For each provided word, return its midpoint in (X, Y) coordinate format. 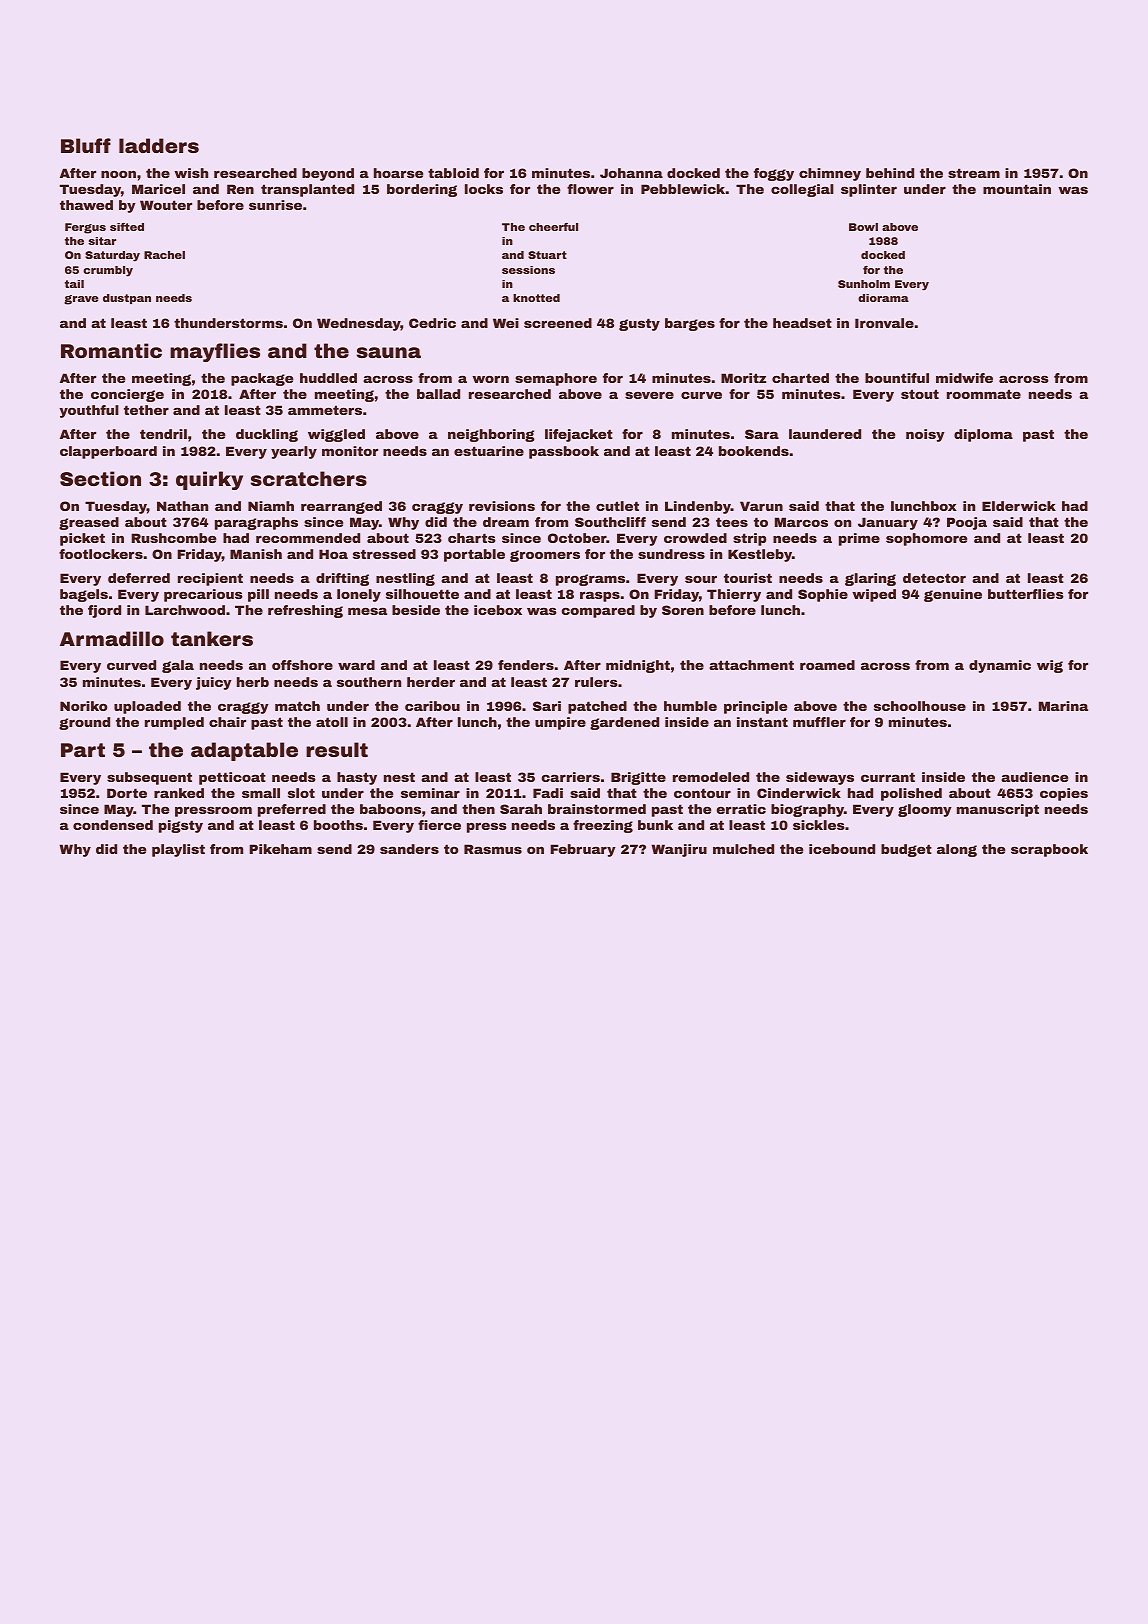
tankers (212, 638)
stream (974, 173)
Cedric (432, 323)
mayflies (215, 352)
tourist (748, 578)
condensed (113, 825)
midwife (964, 378)
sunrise (275, 205)
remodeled (711, 777)
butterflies (1026, 594)
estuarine (489, 451)
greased (89, 523)
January (888, 523)
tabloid (453, 173)
